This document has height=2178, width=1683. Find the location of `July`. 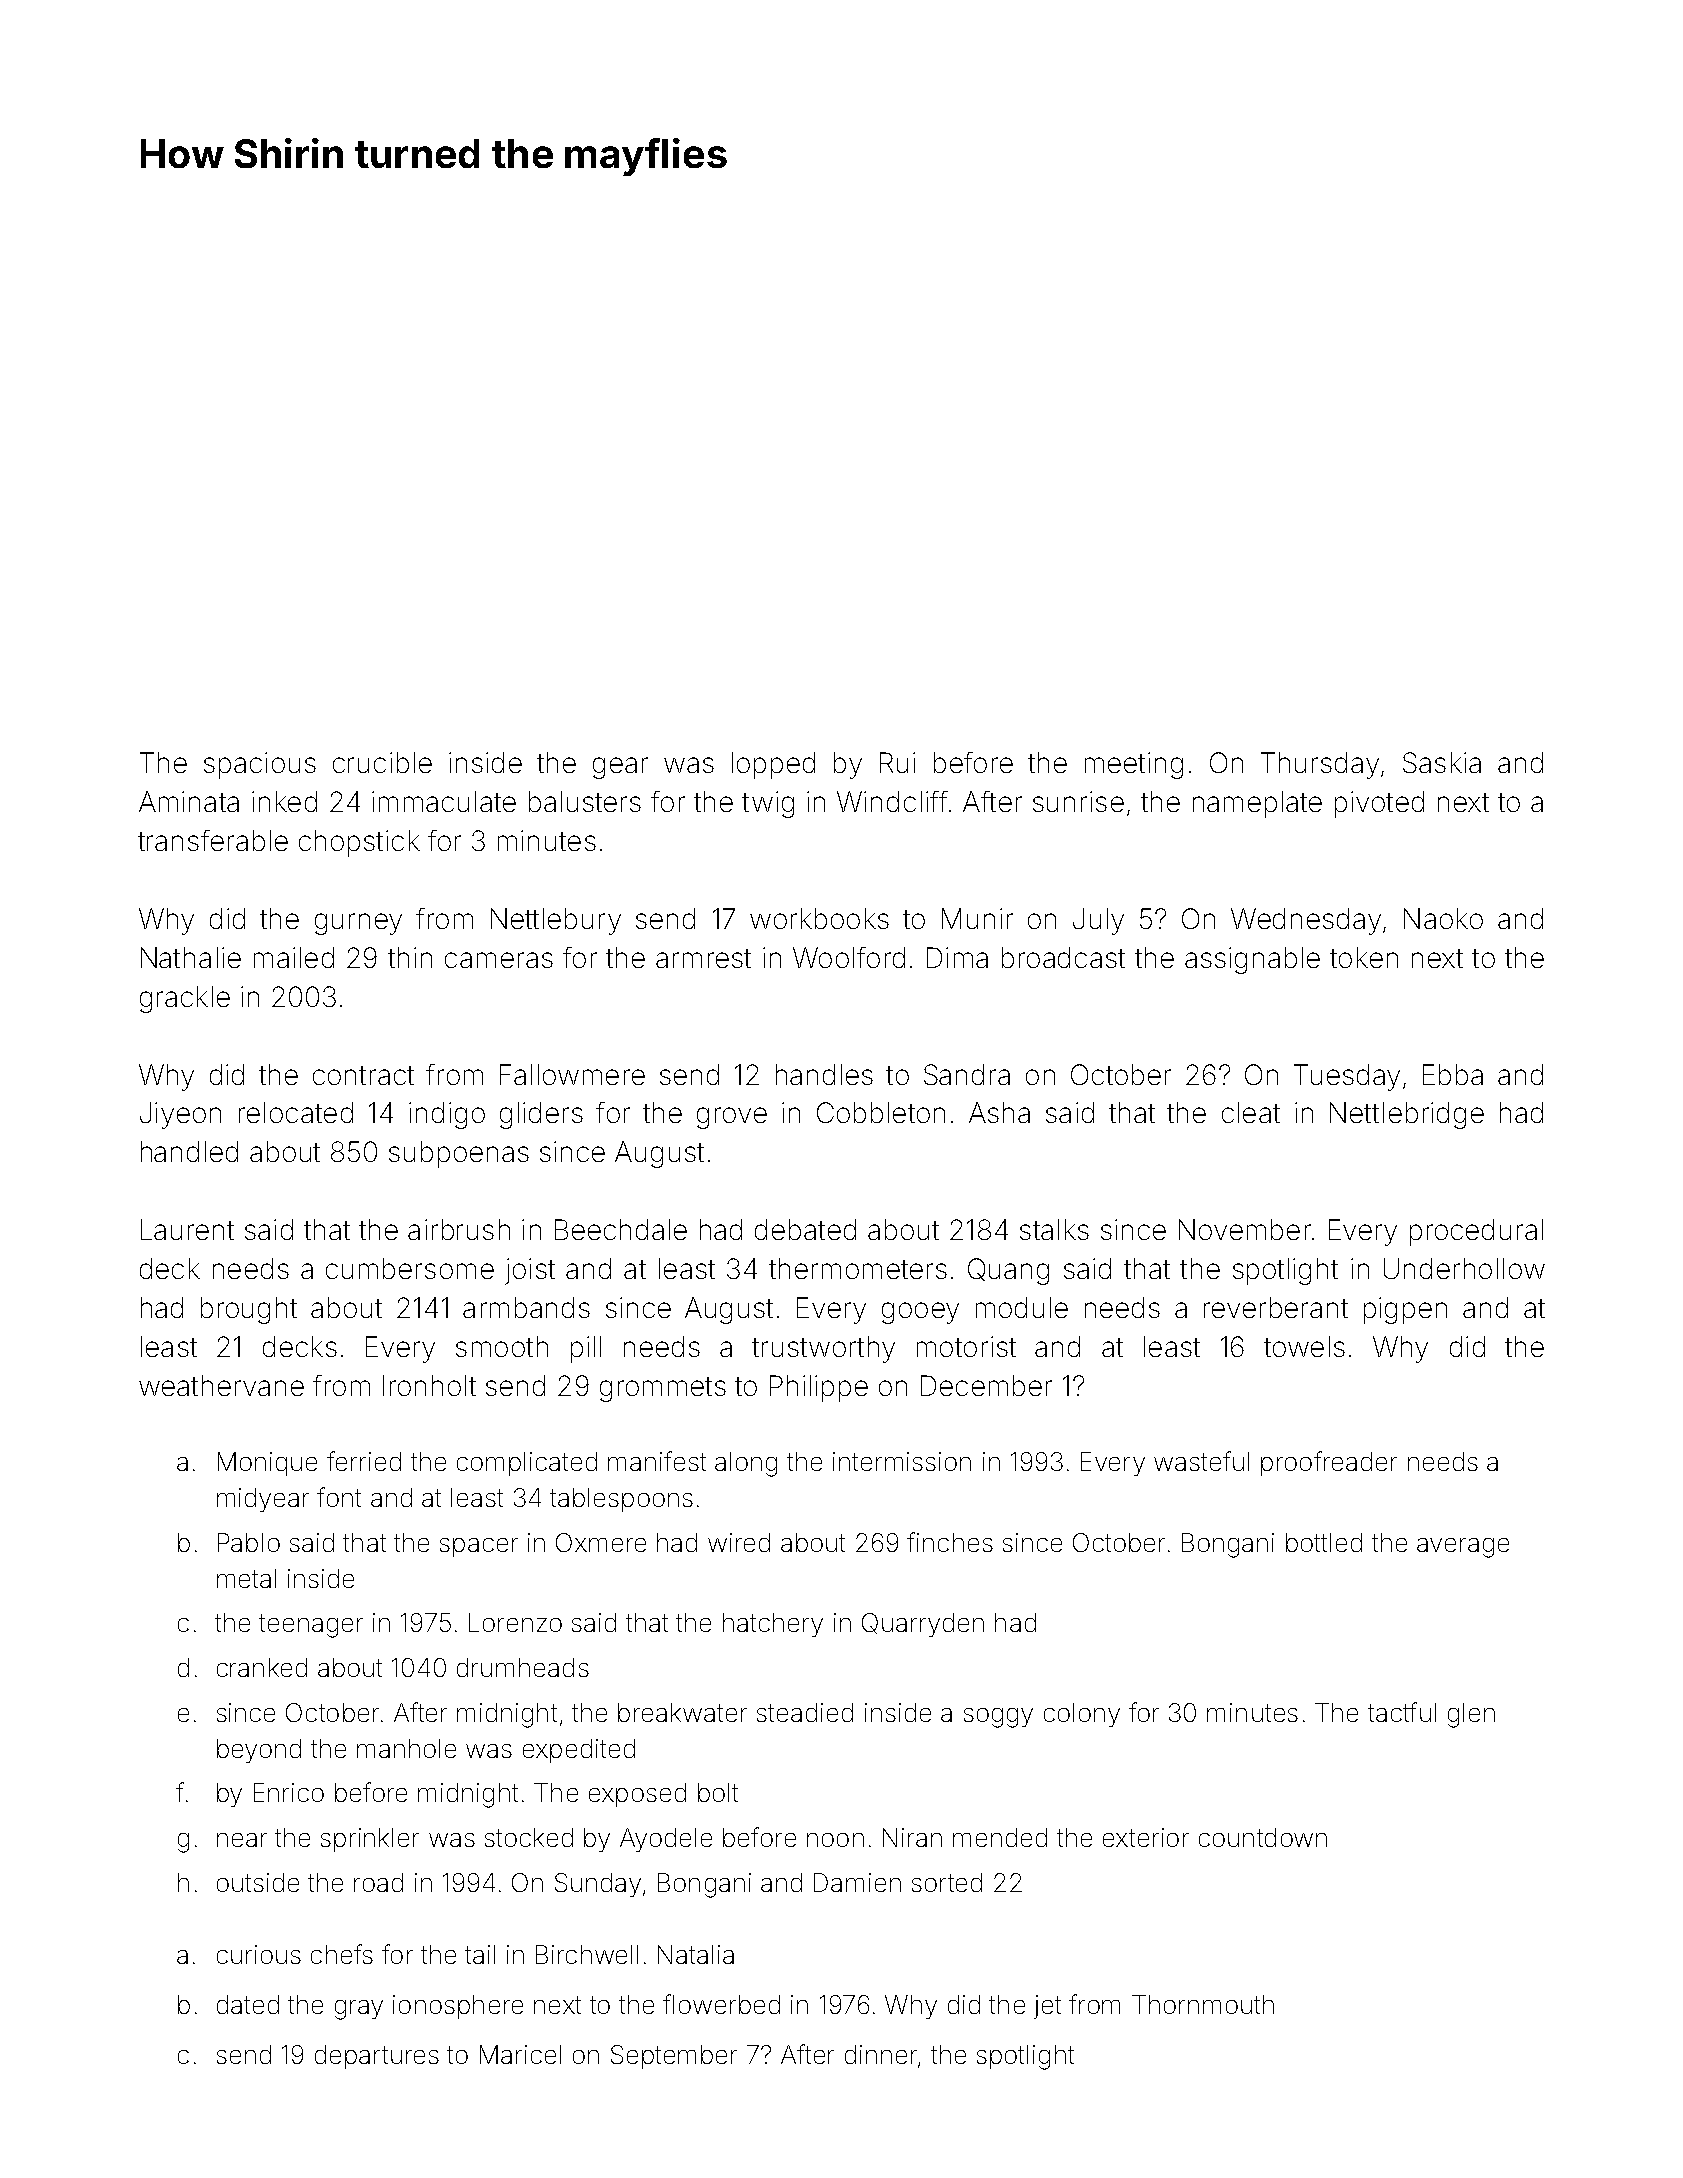

July is located at coordinates (1098, 921).
